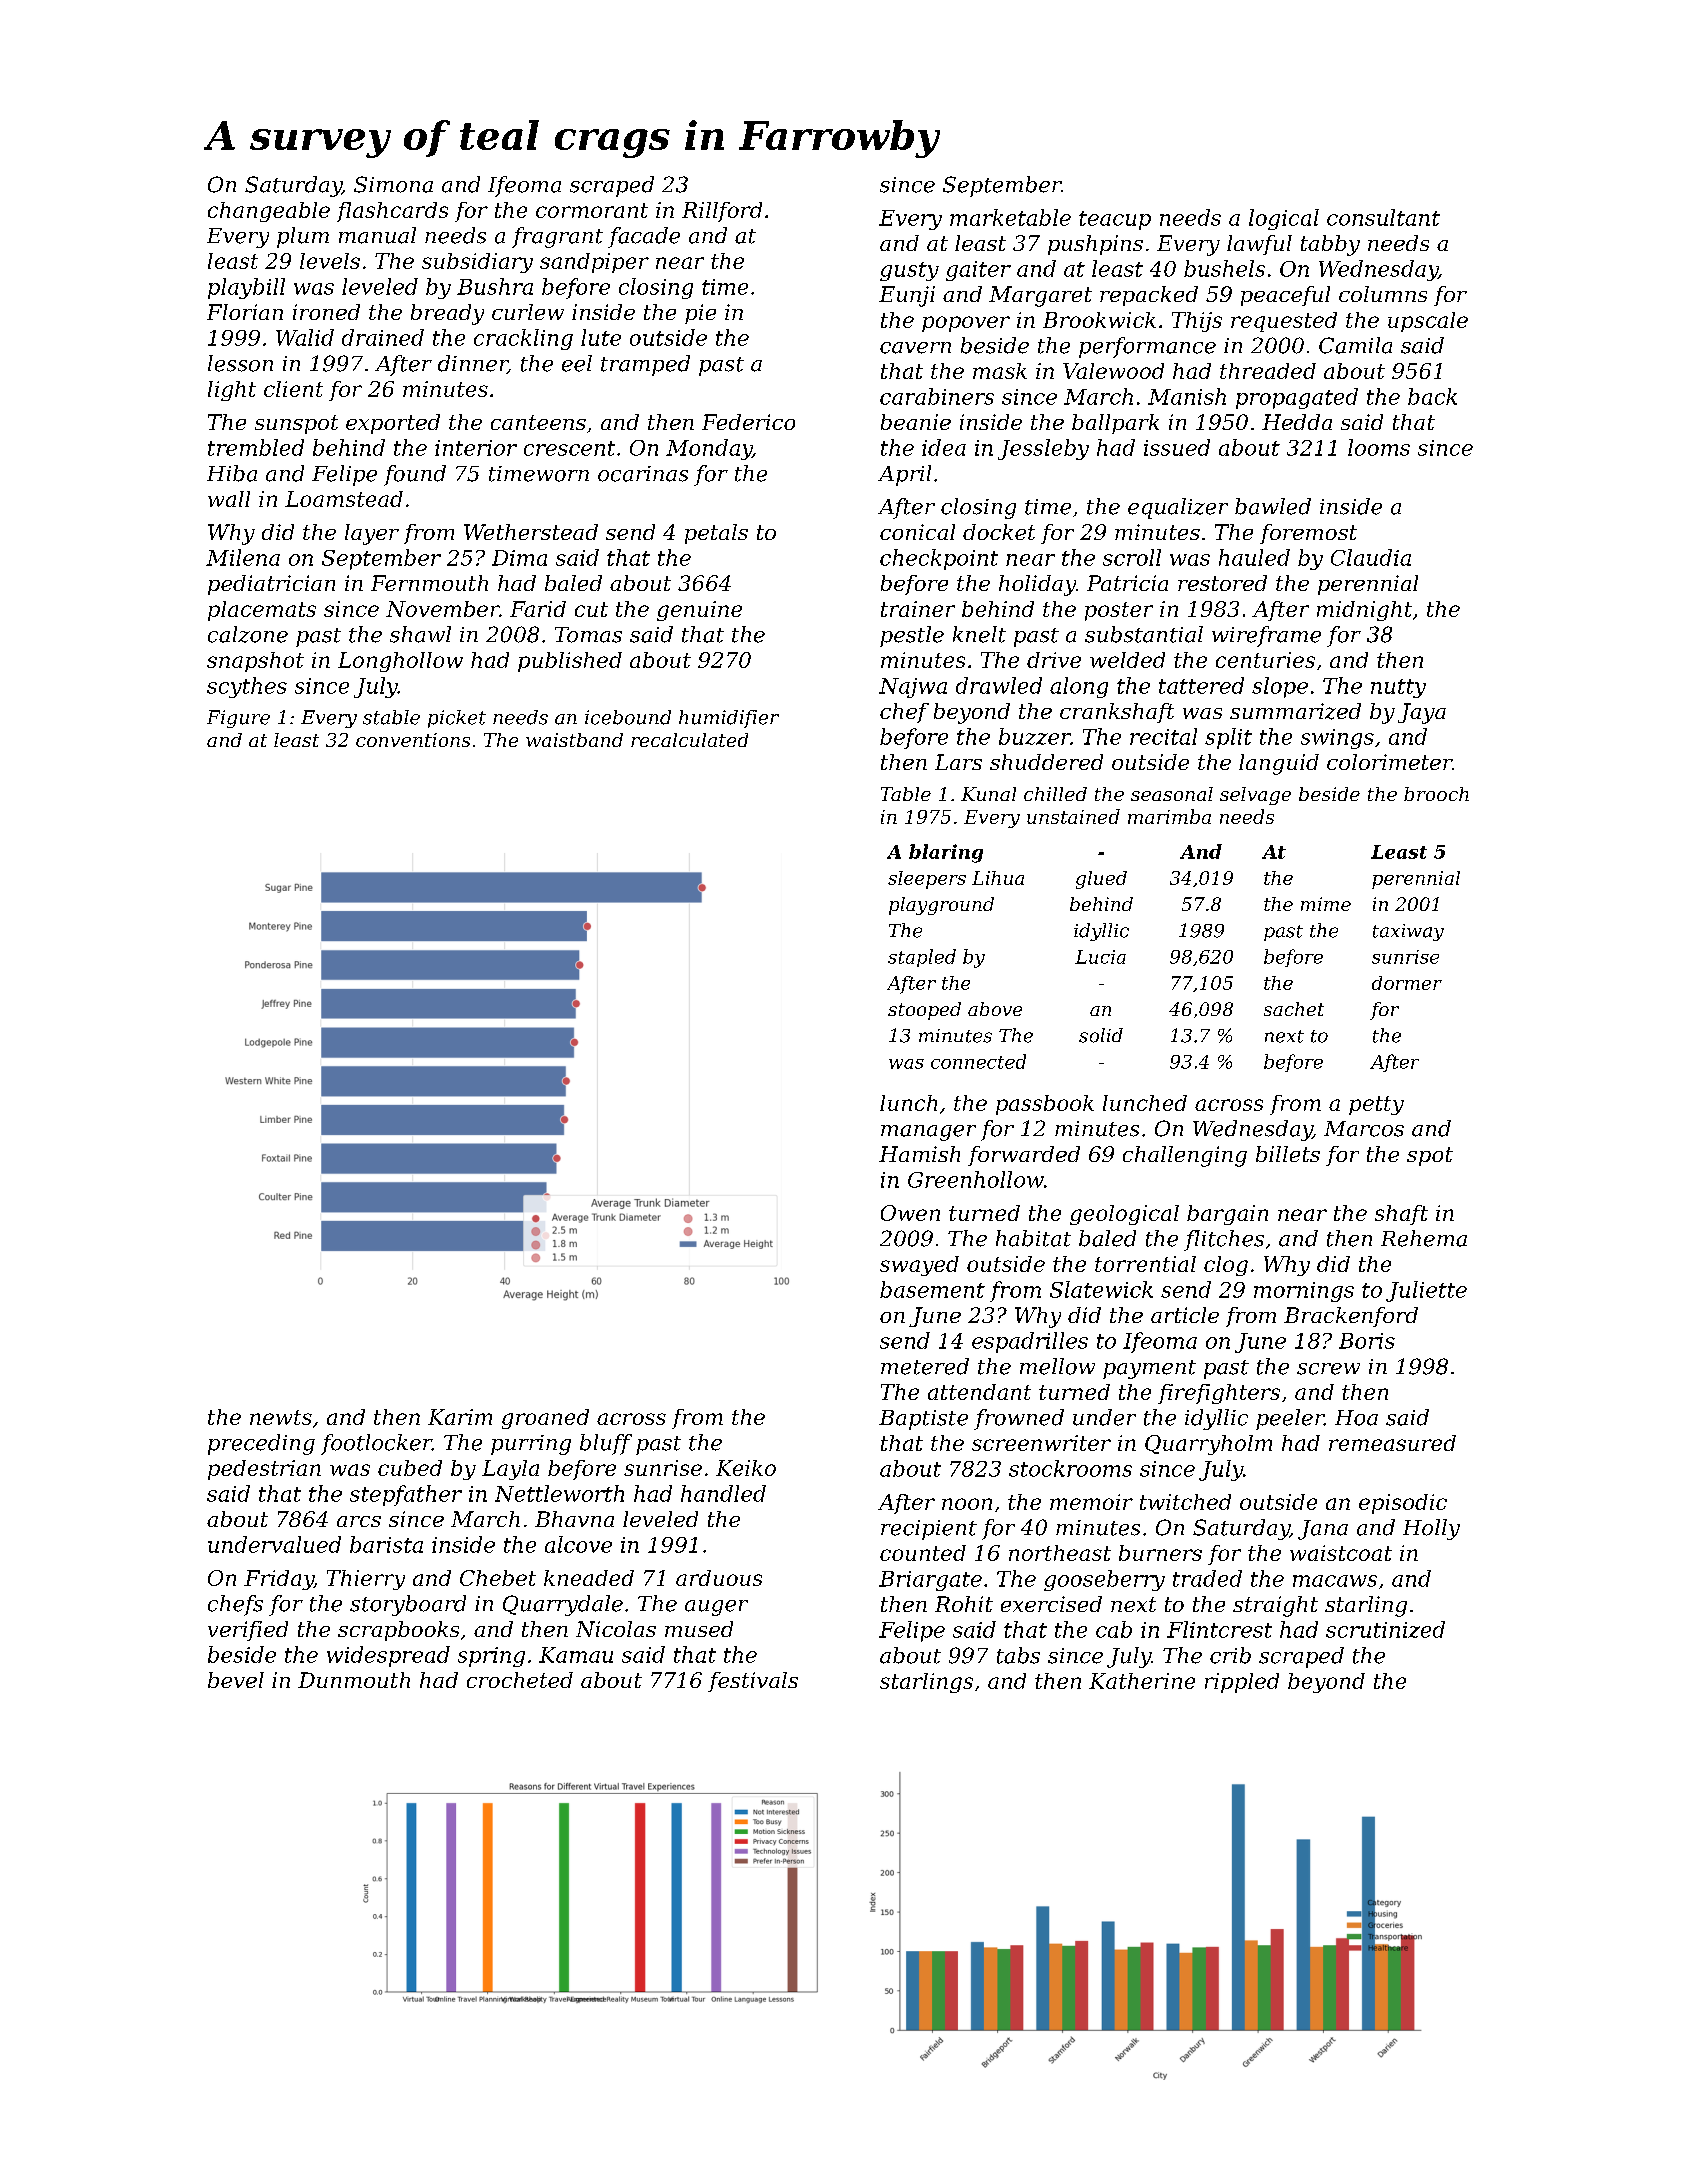  What do you see at coordinates (1145, 1264) in the screenshot?
I see `torrential` at bounding box center [1145, 1264].
